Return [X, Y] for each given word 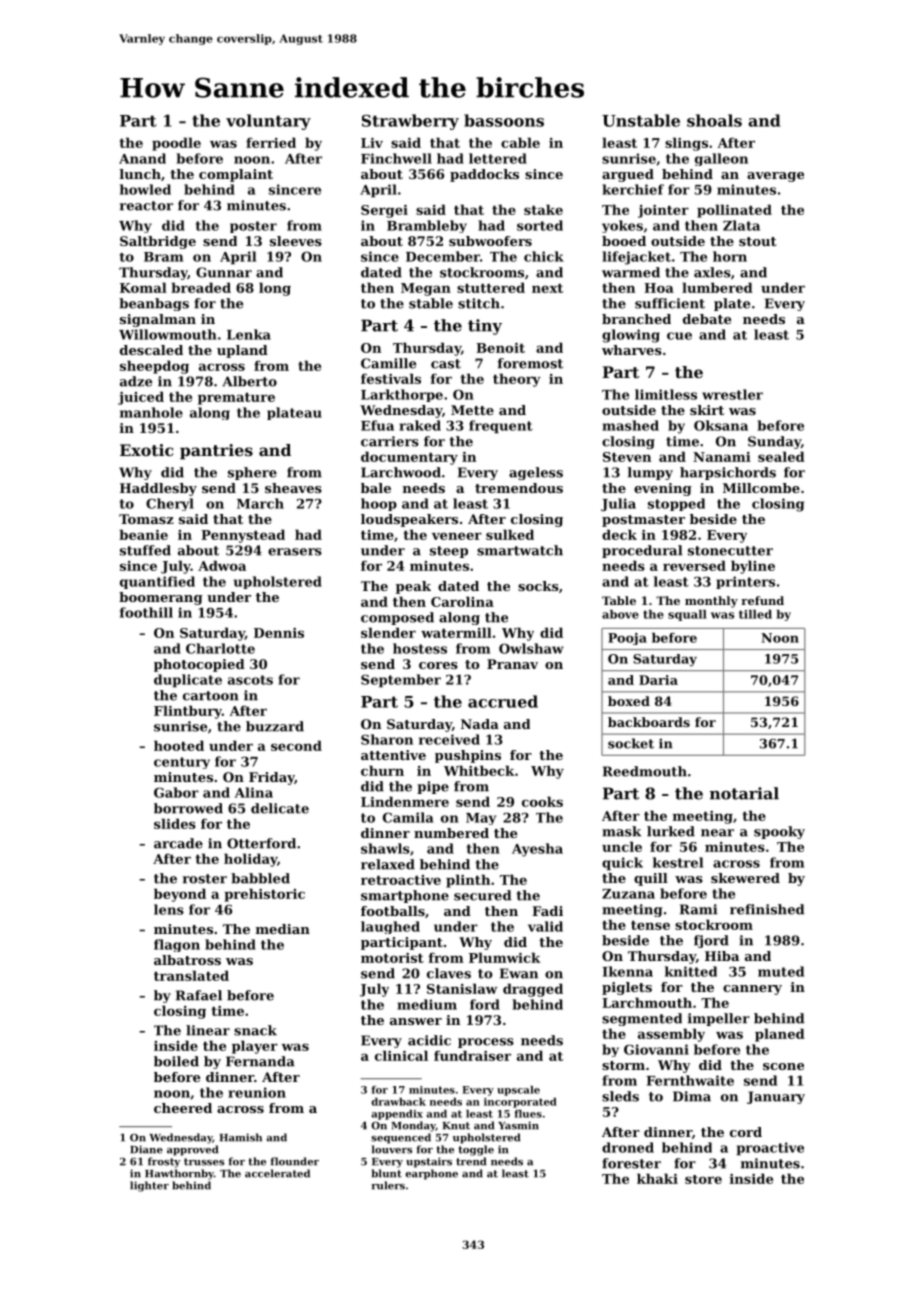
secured [482, 895]
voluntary [268, 122]
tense [650, 925]
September [401, 681]
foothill [146, 612]
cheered [183, 1108]
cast [446, 364]
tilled [755, 614]
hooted [179, 745]
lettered [498, 158]
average [775, 177]
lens [169, 909]
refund [762, 600]
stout [758, 241]
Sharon [387, 739]
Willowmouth [168, 334]
